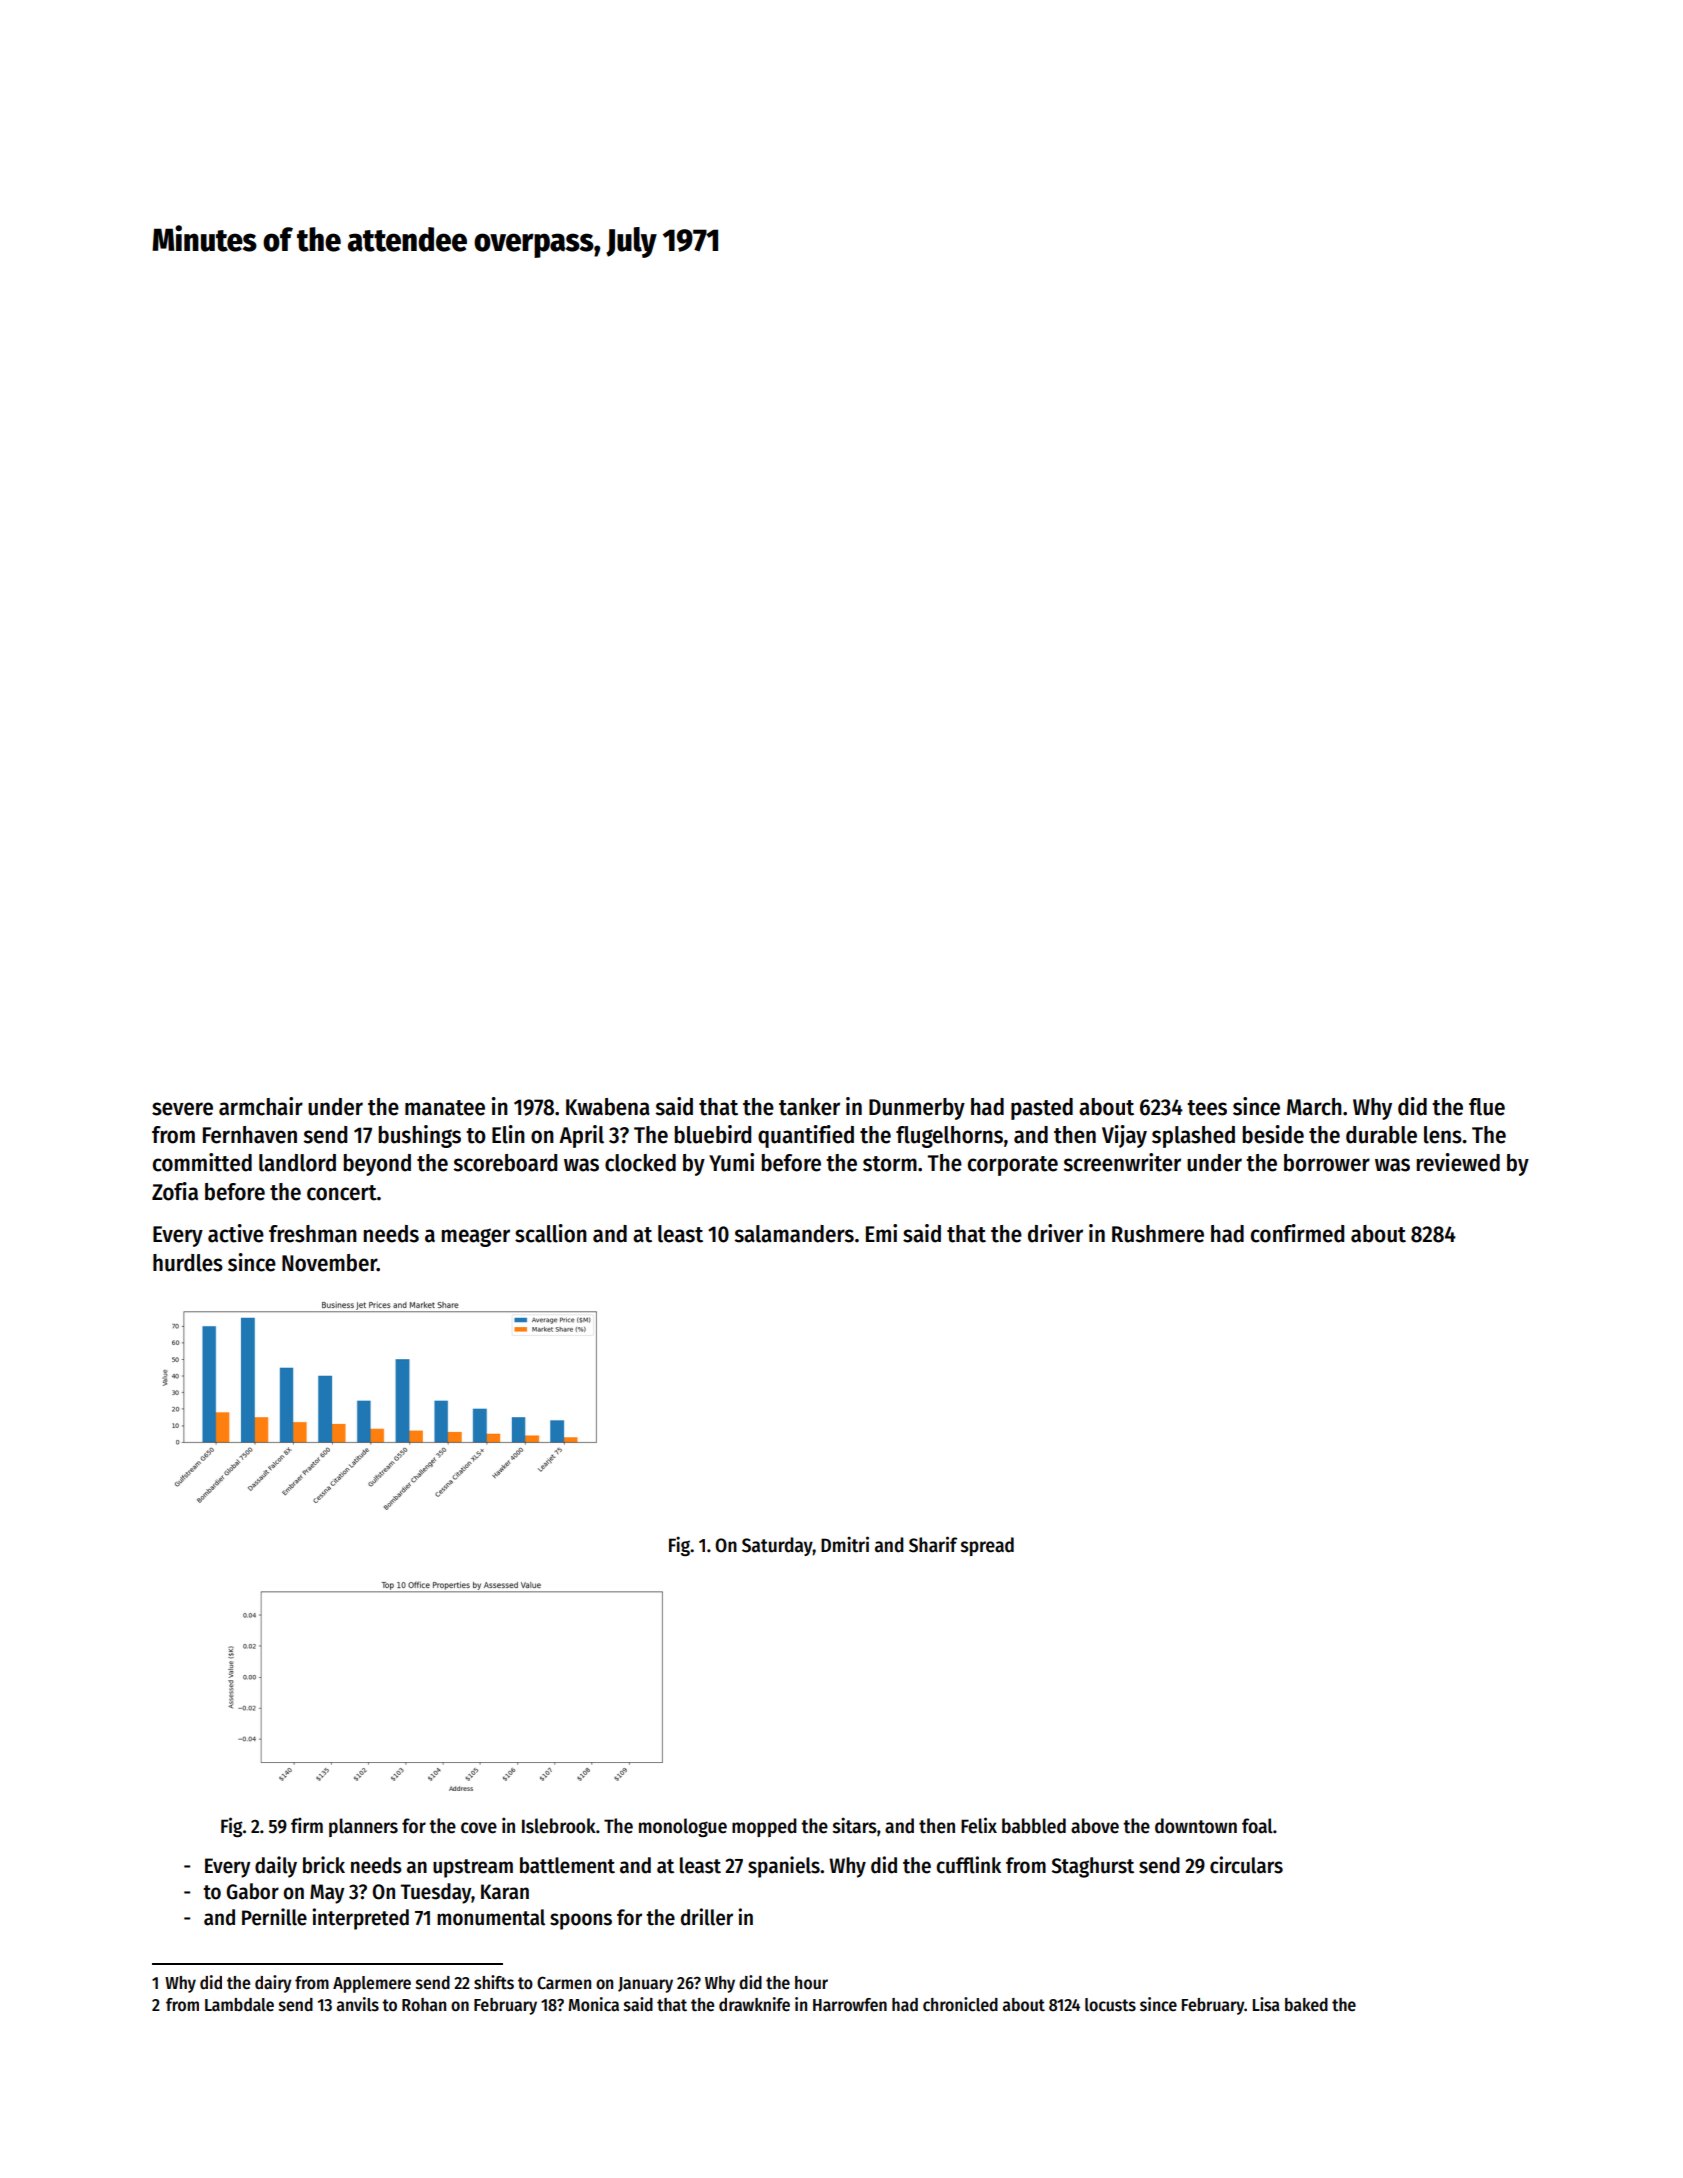 Image resolution: width=1683 pixels, height=2178 pixels. What do you see at coordinates (1158, 1234) in the screenshot?
I see `Rushmere` at bounding box center [1158, 1234].
